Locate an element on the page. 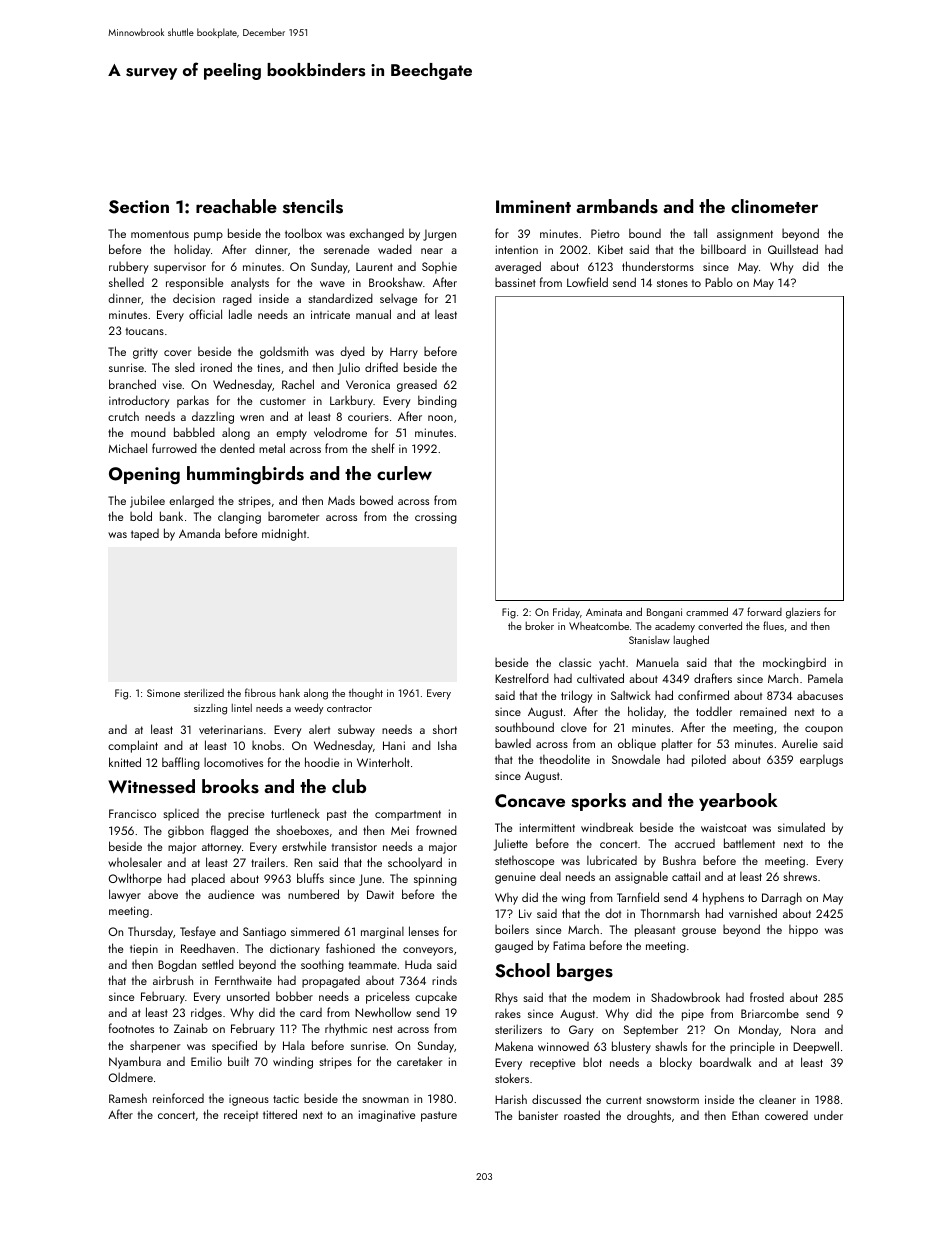  Pablo is located at coordinates (719, 282).
